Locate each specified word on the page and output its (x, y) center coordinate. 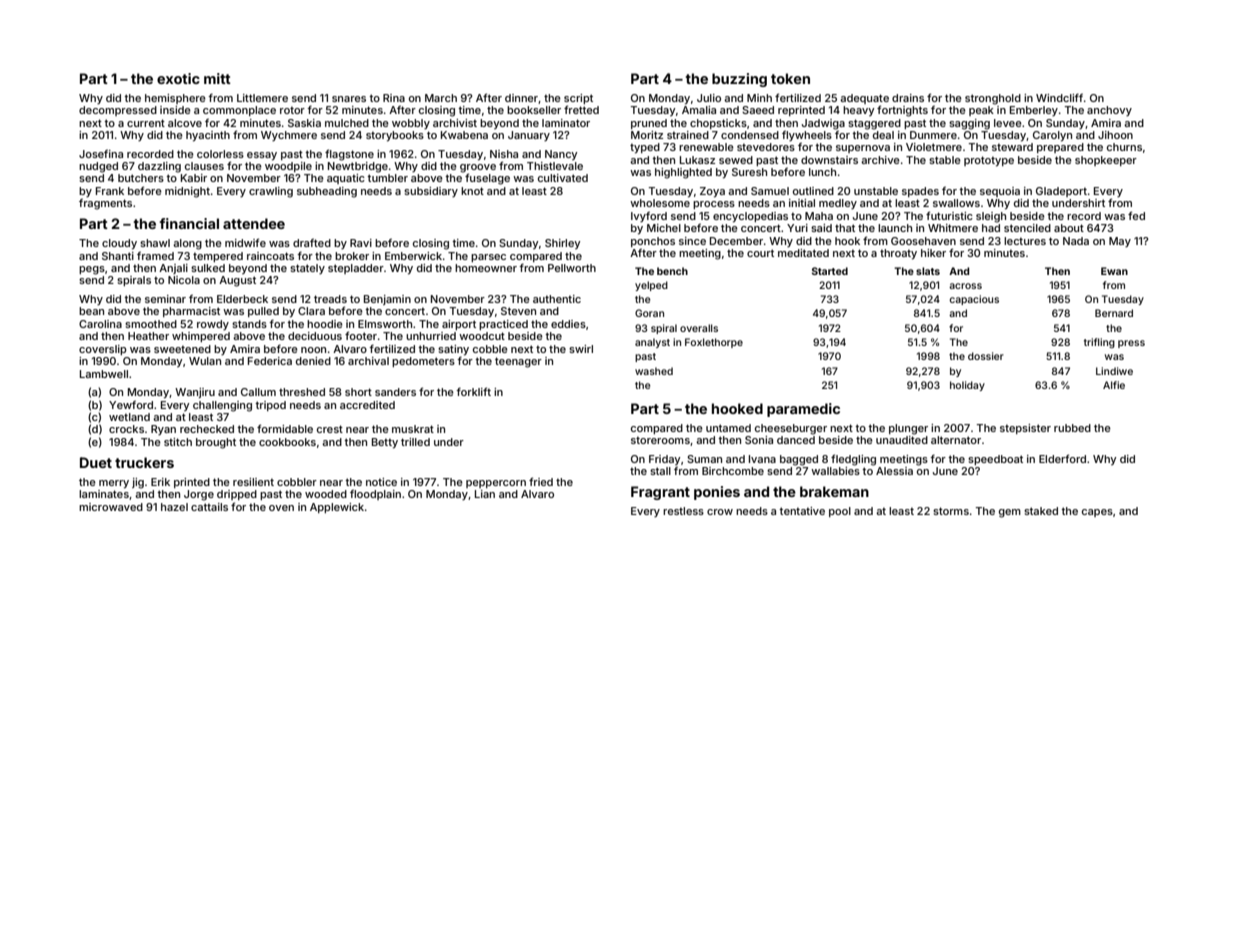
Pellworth (572, 268)
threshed (302, 392)
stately (307, 269)
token (790, 78)
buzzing (739, 80)
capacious (974, 300)
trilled (415, 442)
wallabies (835, 471)
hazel (174, 507)
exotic (178, 78)
